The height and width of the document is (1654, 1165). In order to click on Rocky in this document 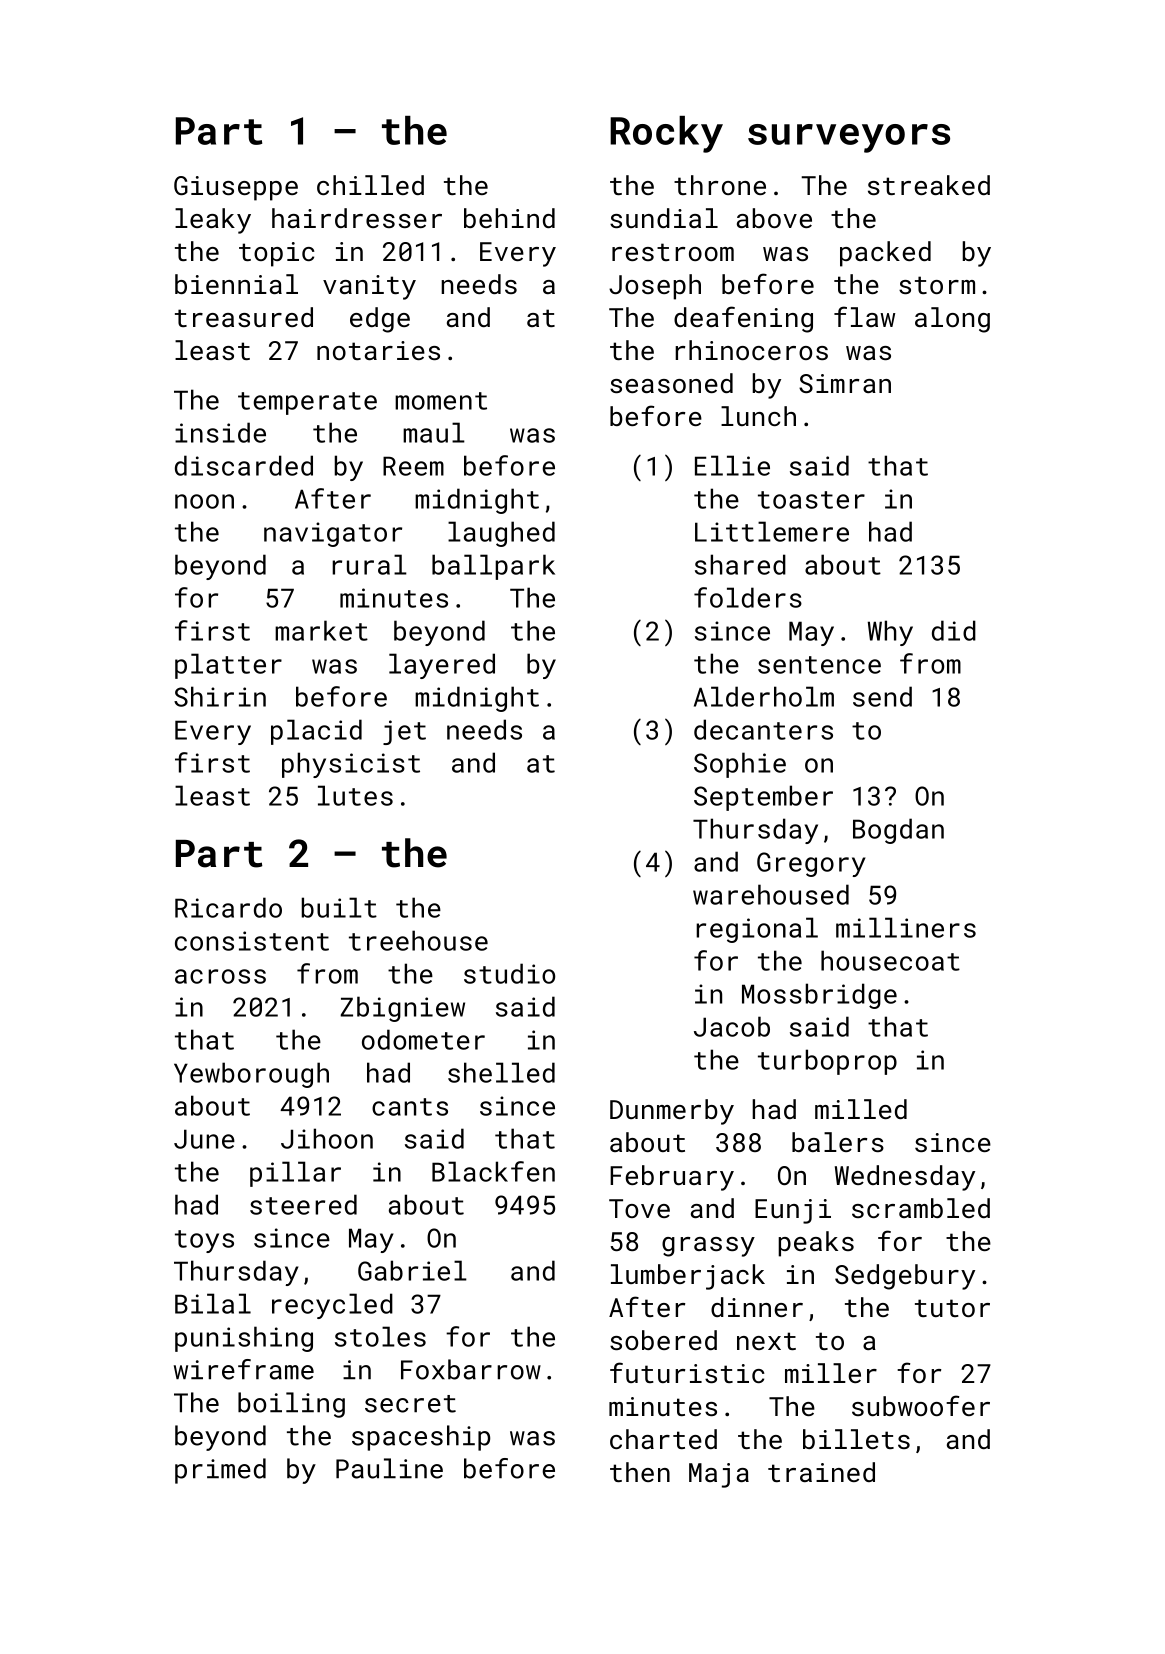, I will do `click(666, 134)`.
